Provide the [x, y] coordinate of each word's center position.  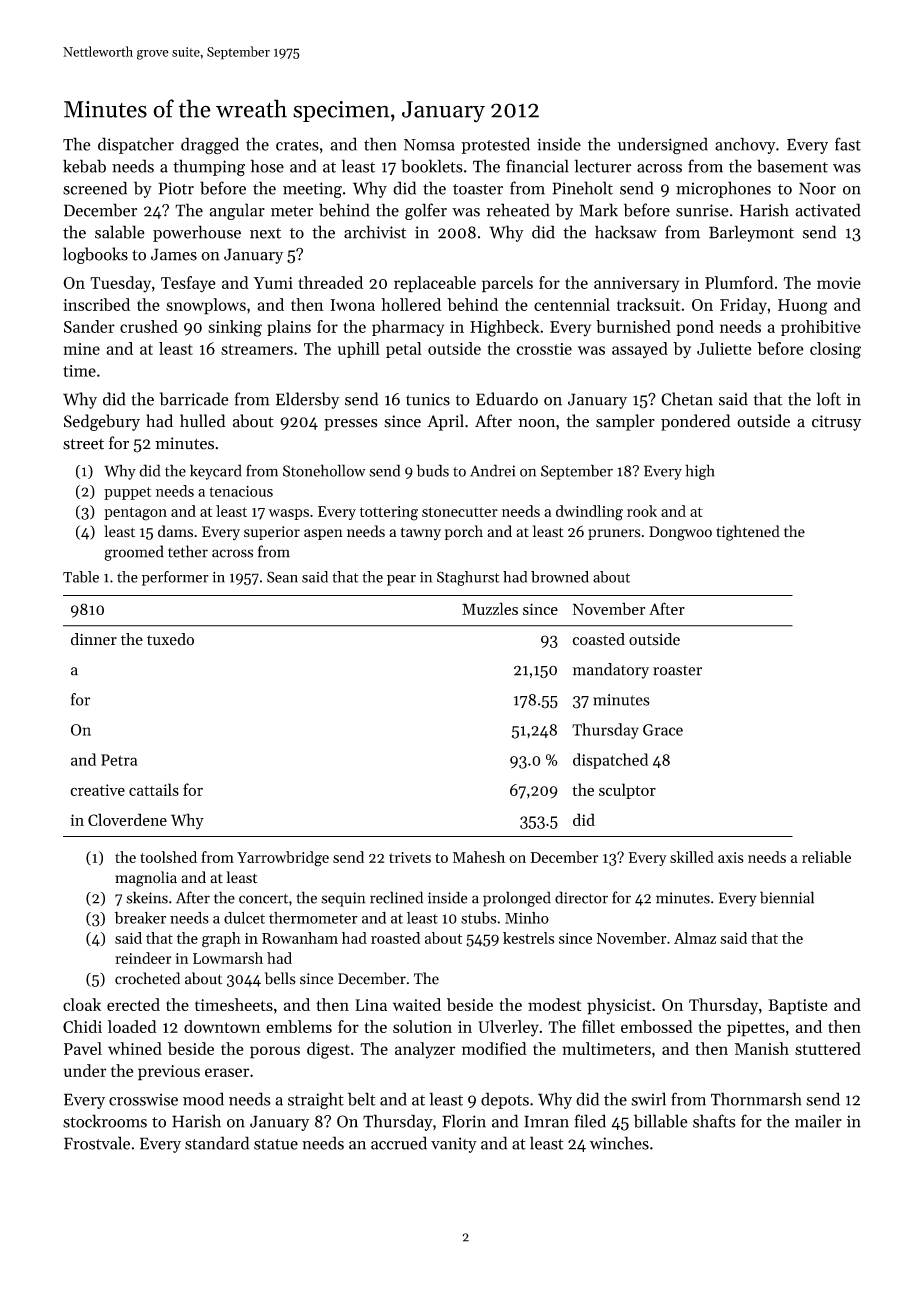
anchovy [745, 145]
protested [495, 145]
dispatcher [136, 145]
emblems [299, 1026]
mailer [818, 1121]
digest [328, 1050]
